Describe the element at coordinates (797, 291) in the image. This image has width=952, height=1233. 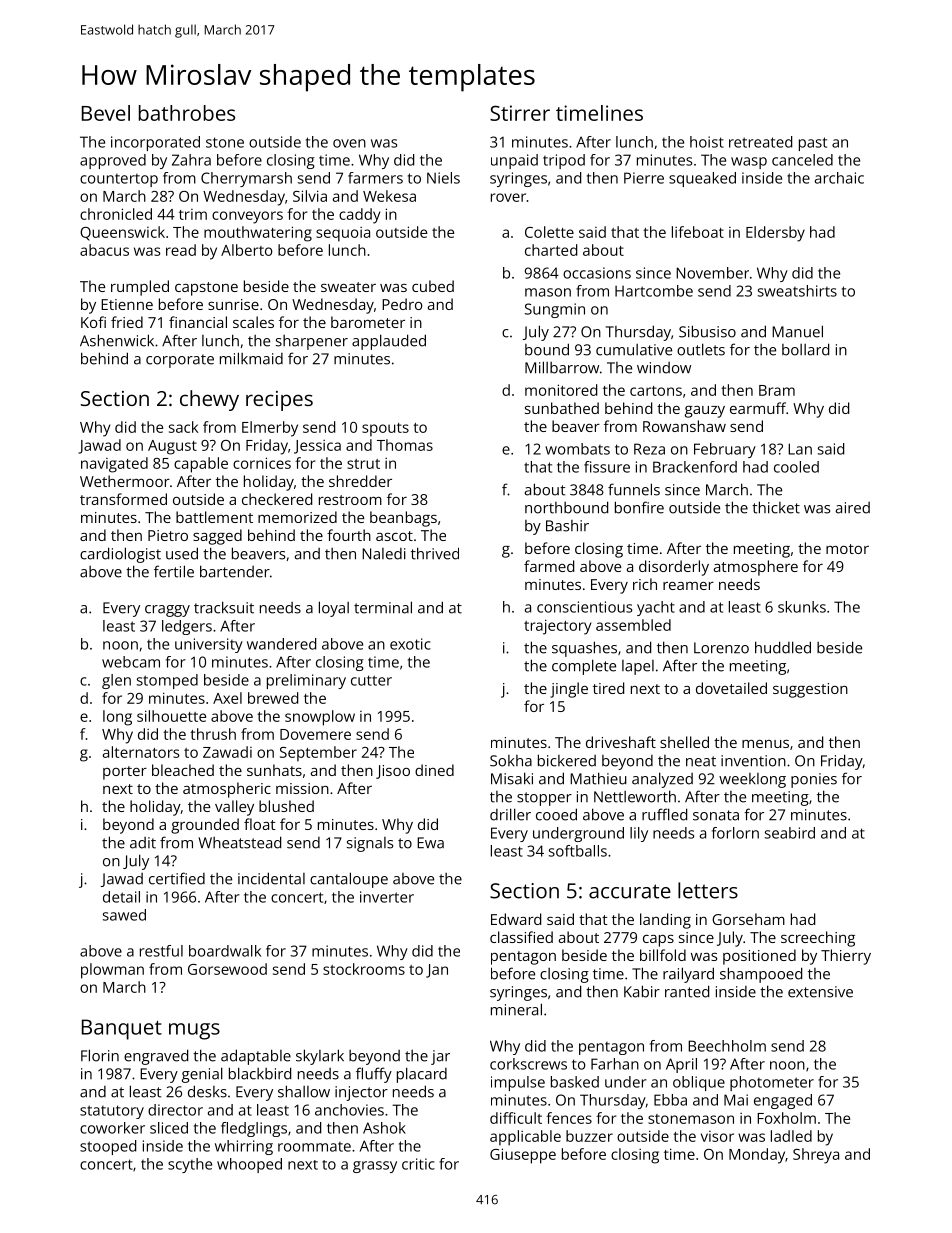
I see `sweatshirts` at that location.
